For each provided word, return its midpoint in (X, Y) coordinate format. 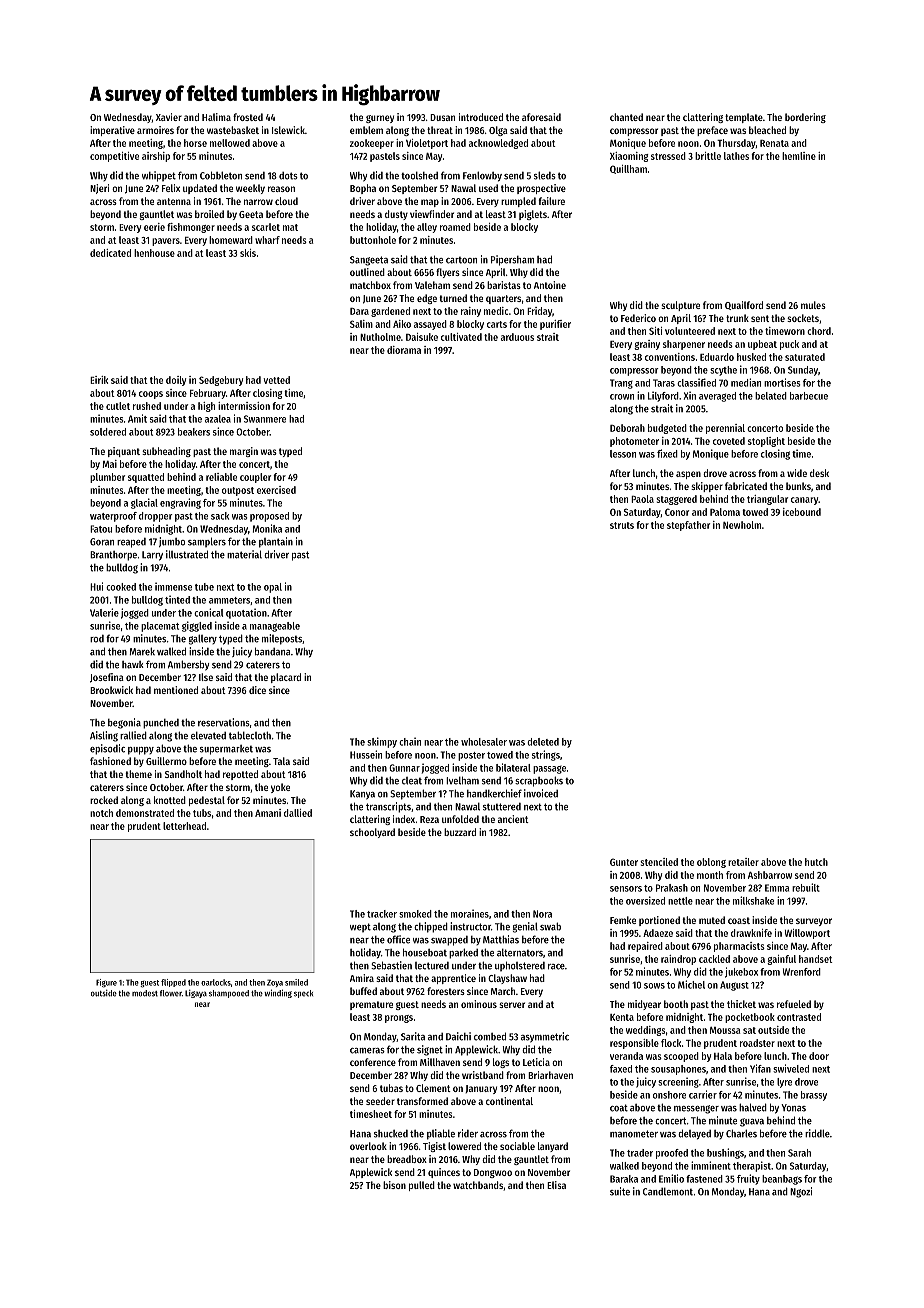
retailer (743, 862)
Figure (106, 983)
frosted (248, 117)
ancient (513, 819)
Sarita (413, 1036)
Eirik (99, 380)
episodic (107, 749)
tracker (382, 914)
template (744, 118)
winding (278, 993)
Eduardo (717, 357)
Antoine (550, 285)
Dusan (442, 117)
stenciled (659, 862)
